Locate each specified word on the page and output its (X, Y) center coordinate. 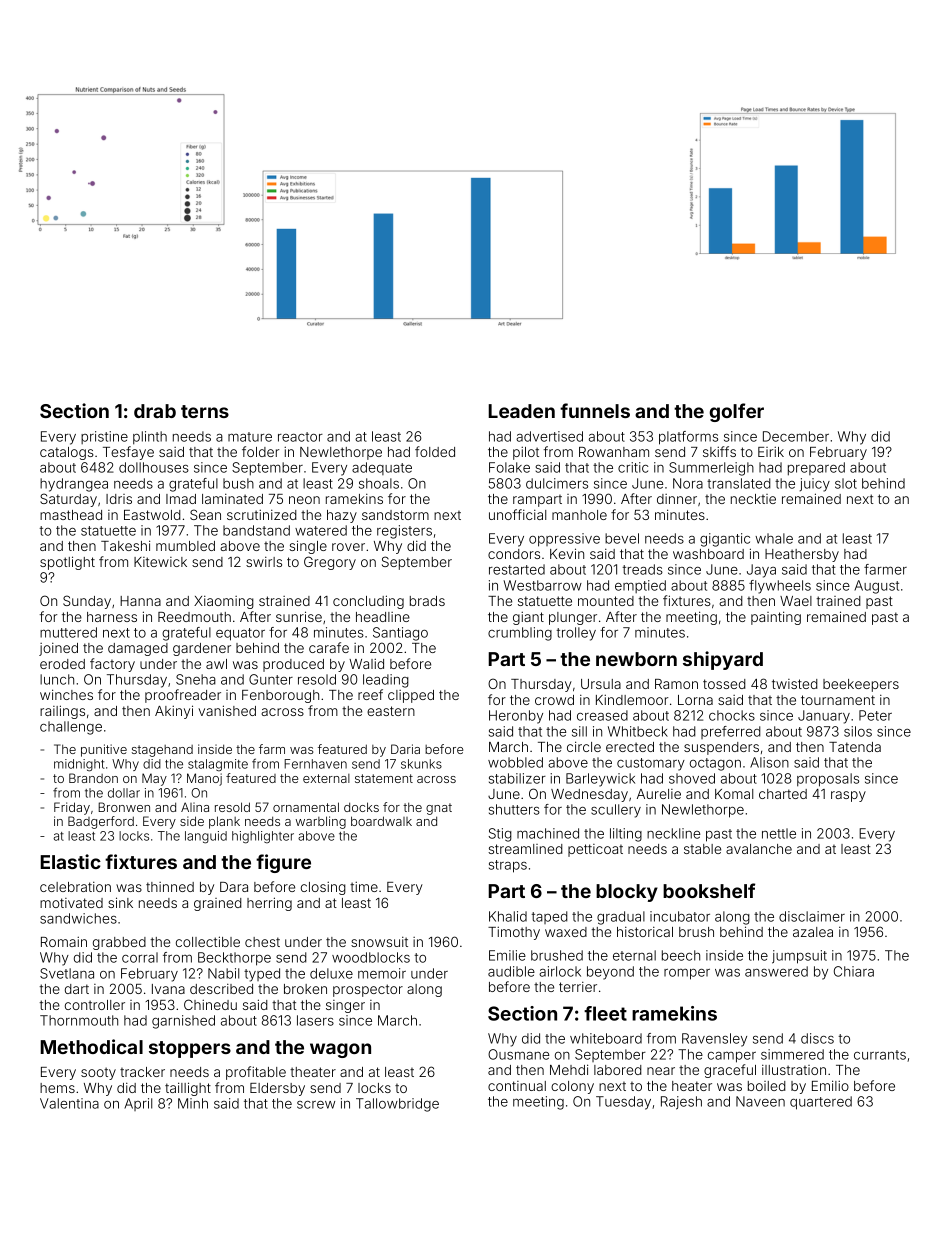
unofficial (517, 514)
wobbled (515, 762)
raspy (848, 796)
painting (776, 618)
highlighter (263, 837)
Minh (193, 1103)
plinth (150, 438)
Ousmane (518, 1054)
